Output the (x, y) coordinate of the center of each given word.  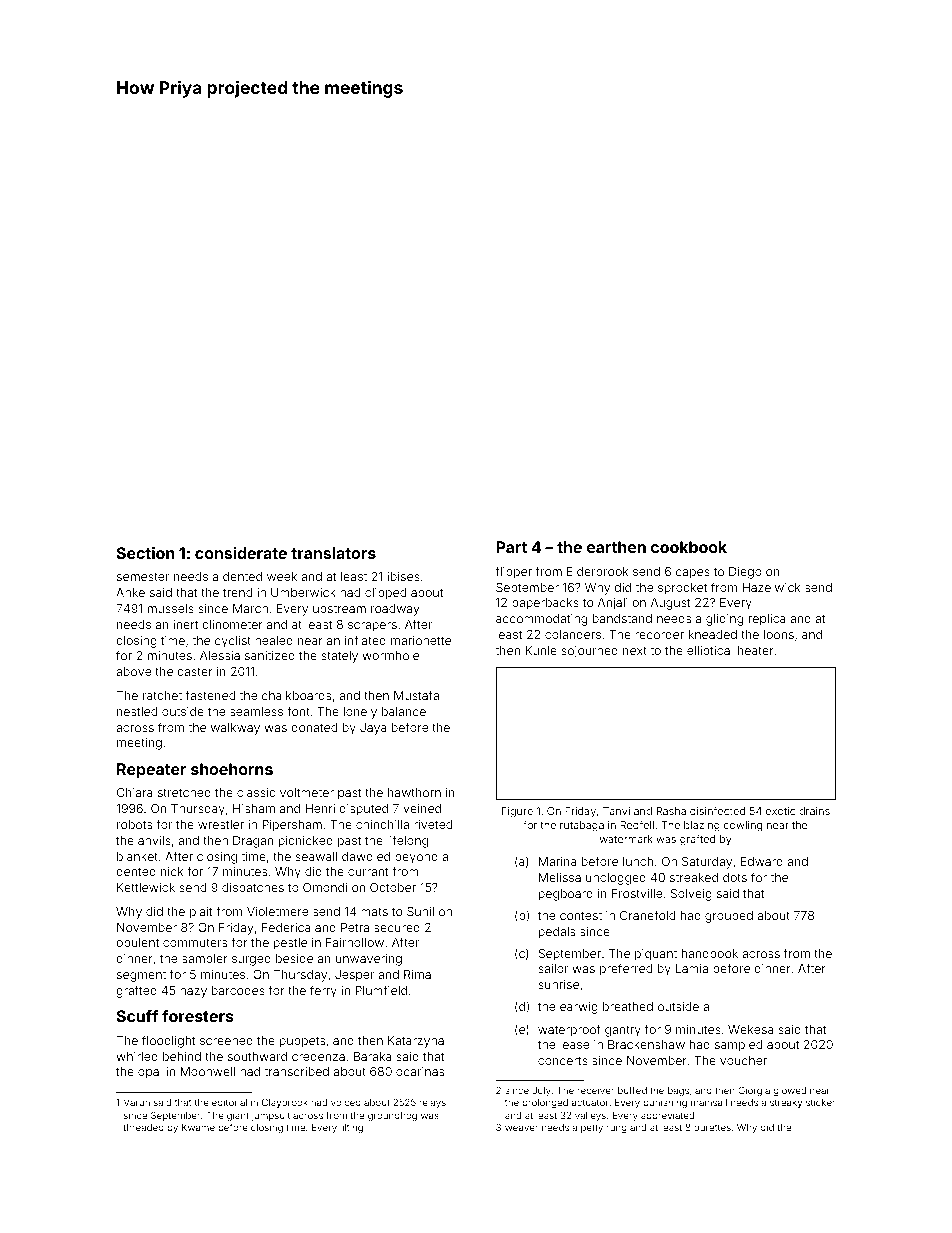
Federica (286, 927)
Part (511, 547)
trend (237, 592)
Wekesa (751, 1029)
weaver (521, 1128)
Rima (417, 974)
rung (617, 1129)
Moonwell (207, 1071)
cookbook (689, 547)
